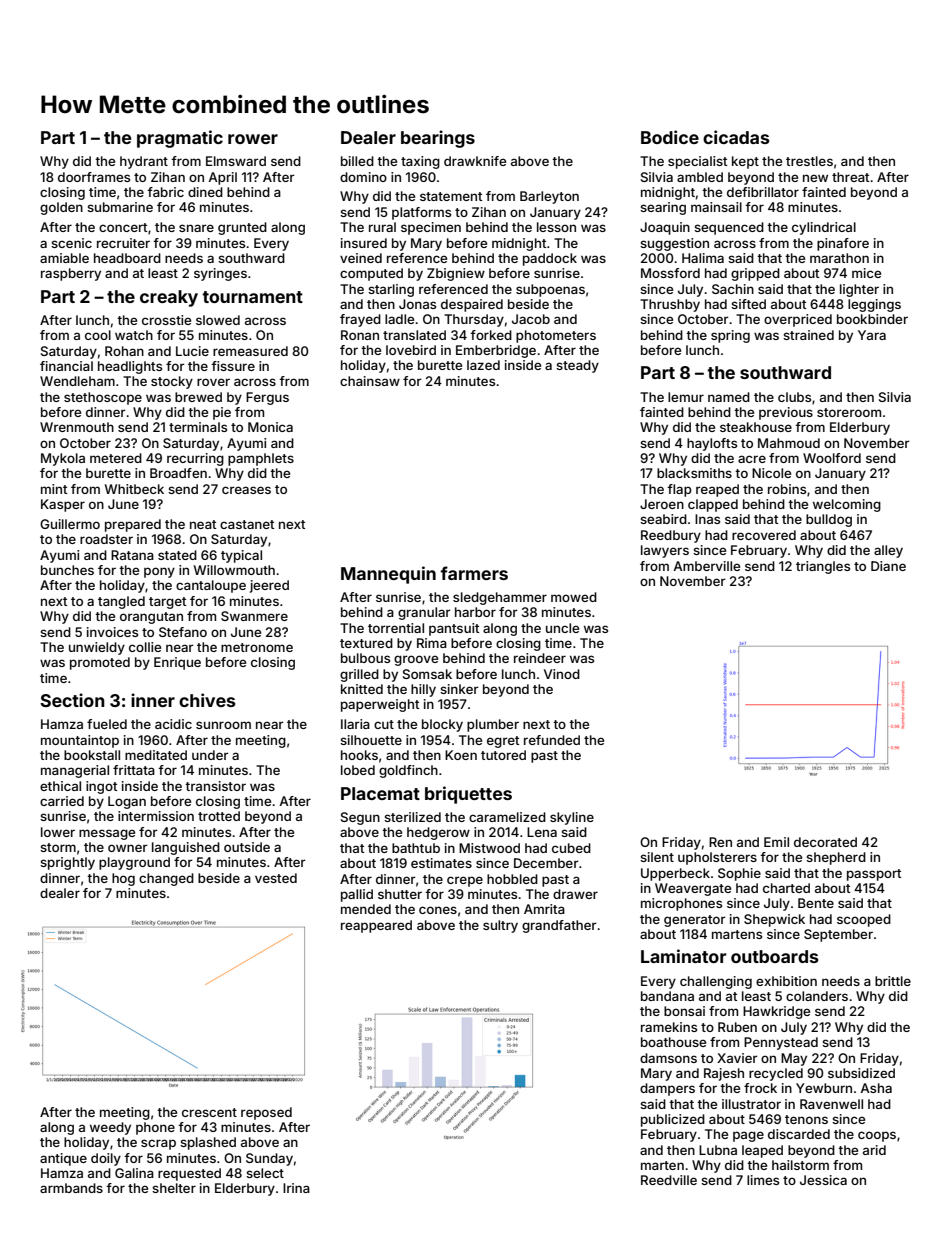 The width and height of the page is (952, 1233). I want to click on doorframes, so click(94, 177).
